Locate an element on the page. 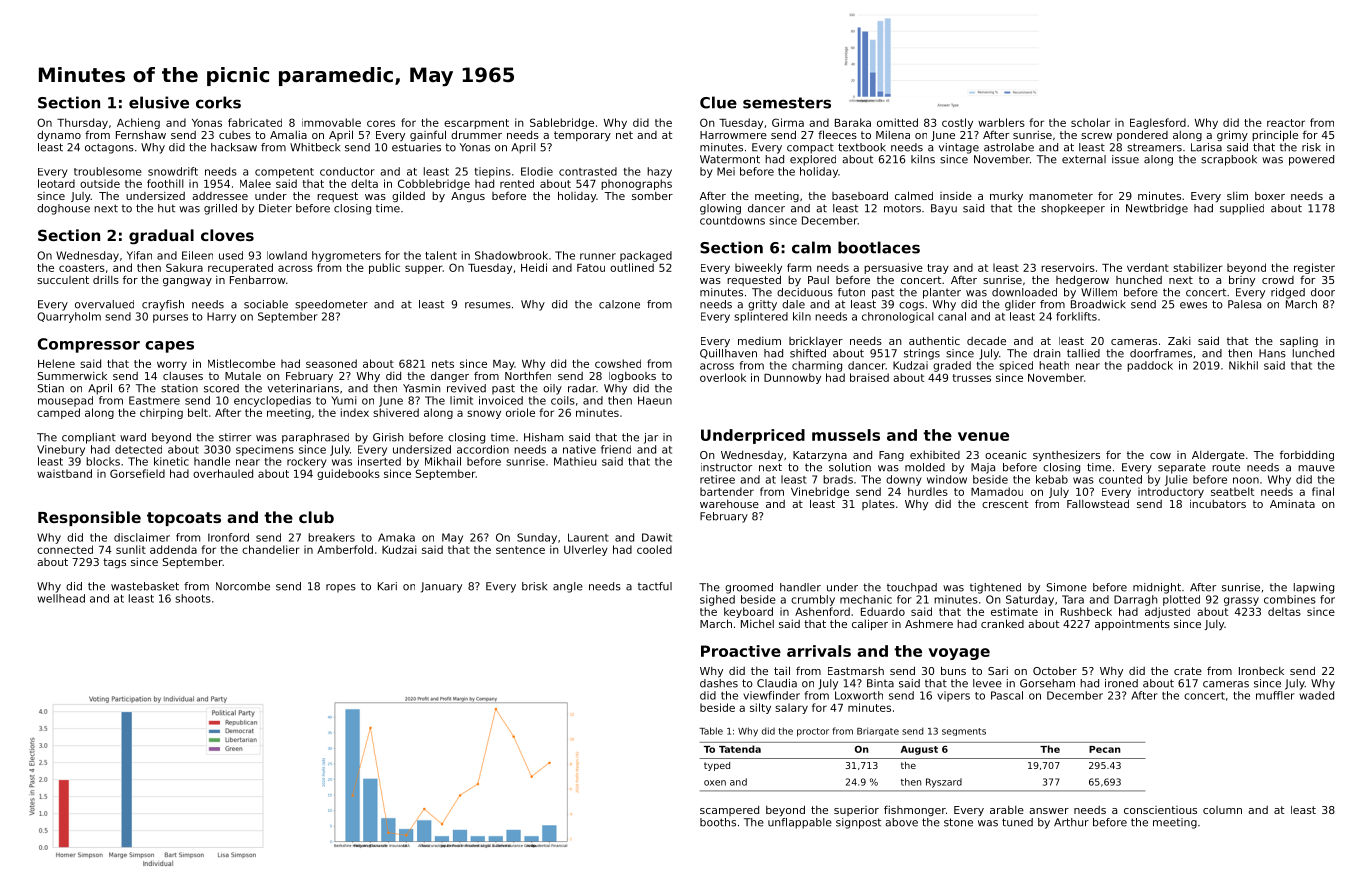 The width and height of the page is (1372, 887). scrapbook is located at coordinates (1229, 160).
